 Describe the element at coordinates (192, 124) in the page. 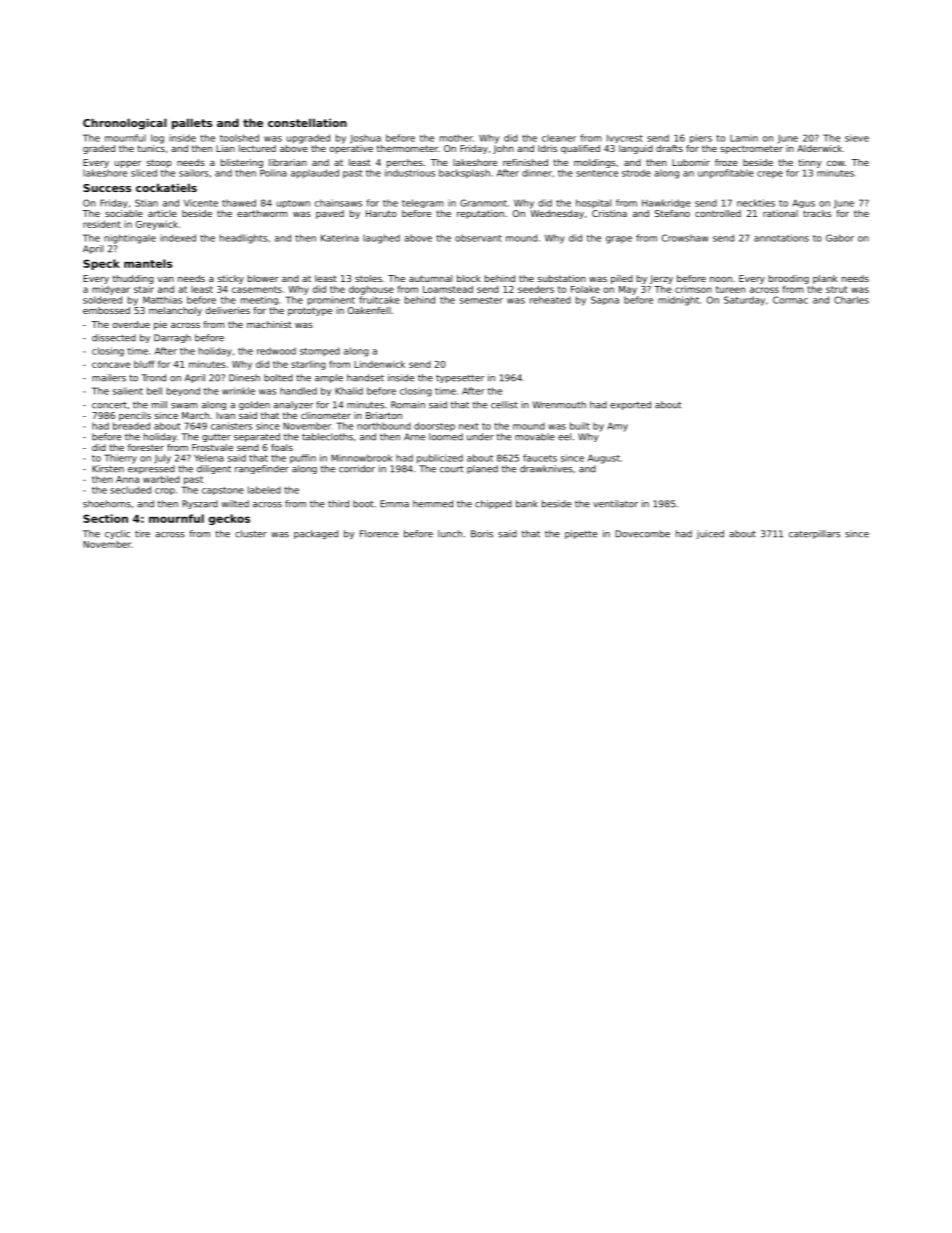

I see `pallets` at that location.
